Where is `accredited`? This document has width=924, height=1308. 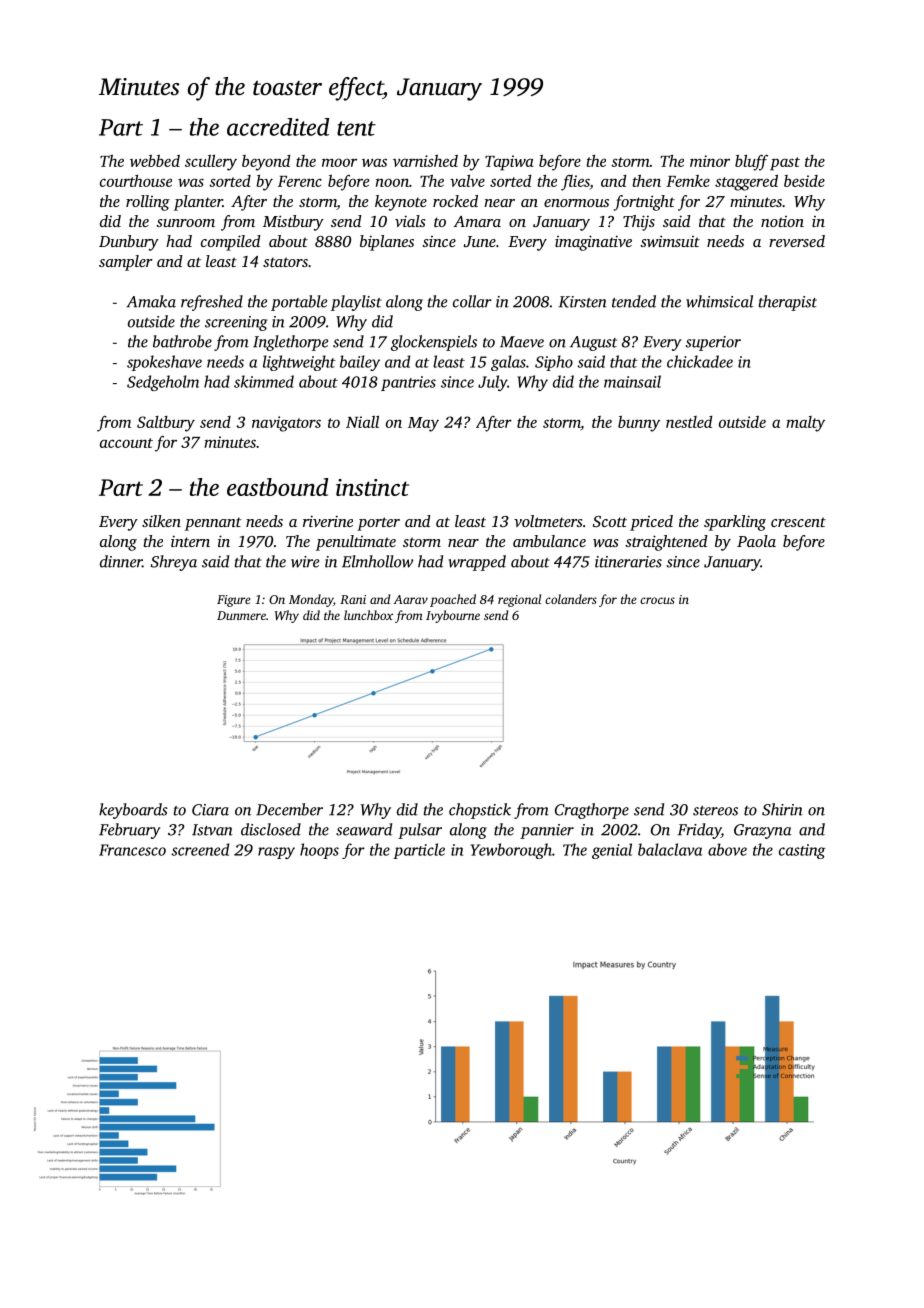
accredited is located at coordinates (278, 127).
